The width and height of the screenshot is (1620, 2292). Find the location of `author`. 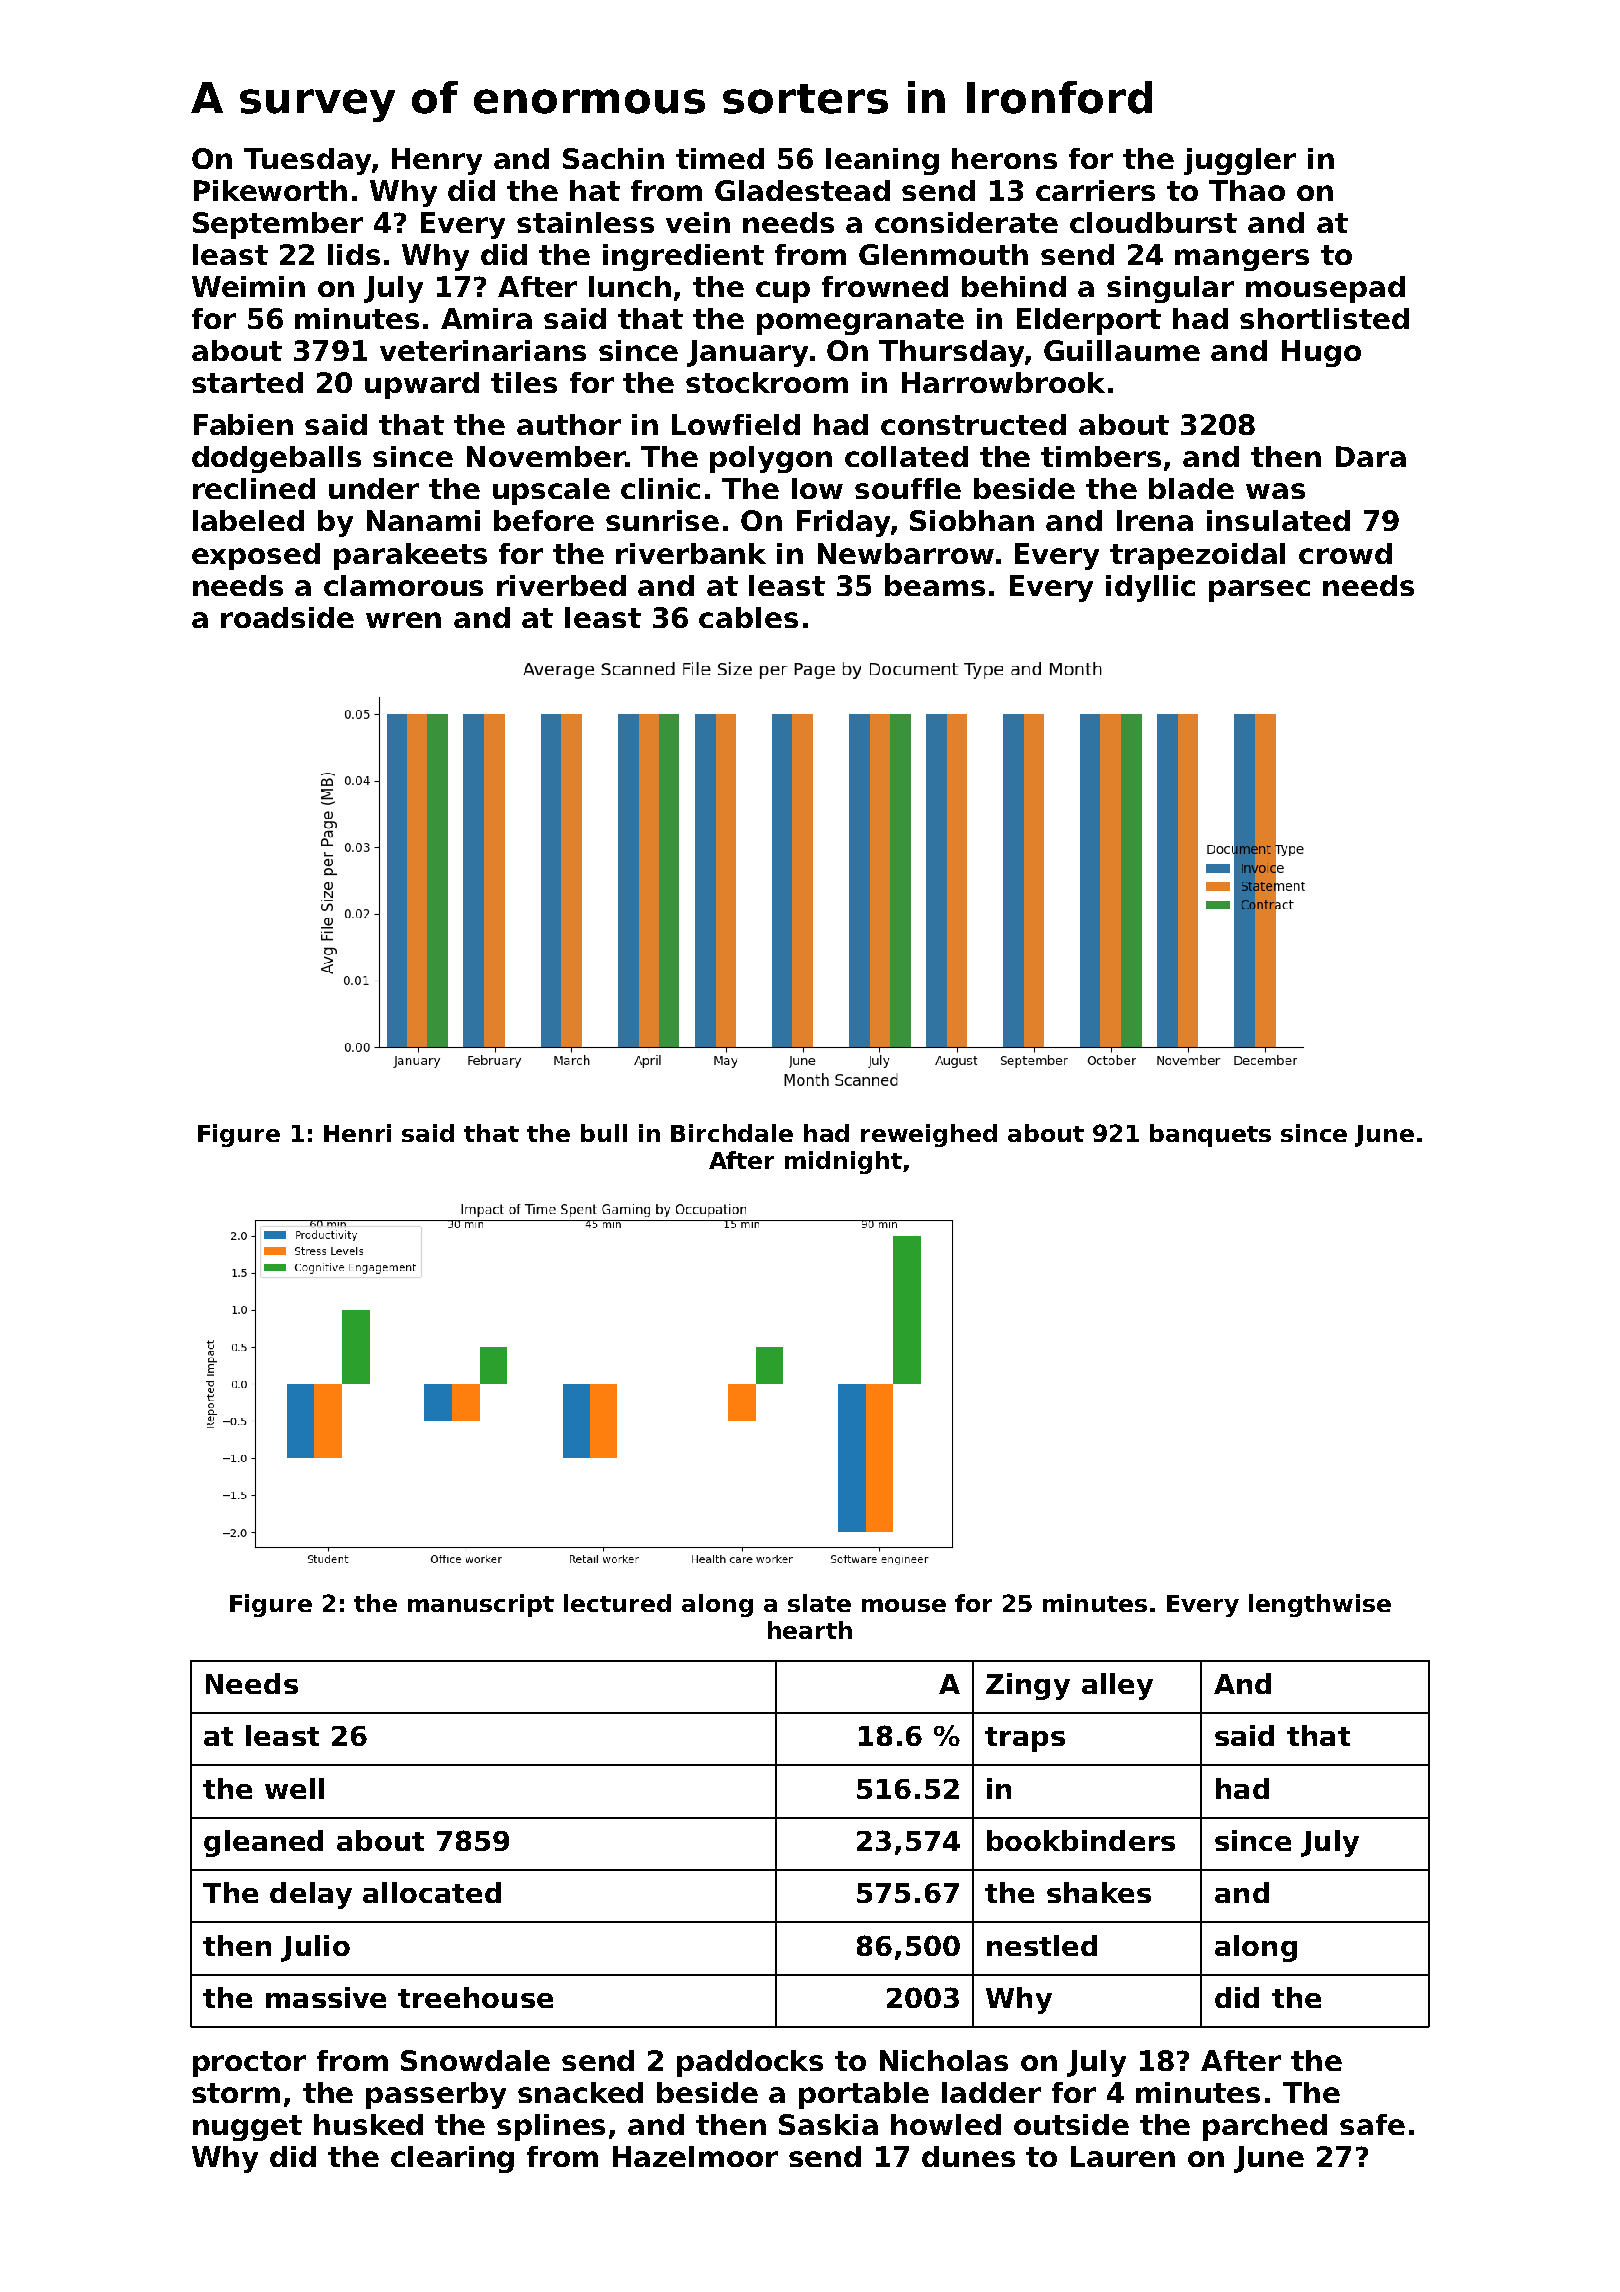

author is located at coordinates (569, 424).
